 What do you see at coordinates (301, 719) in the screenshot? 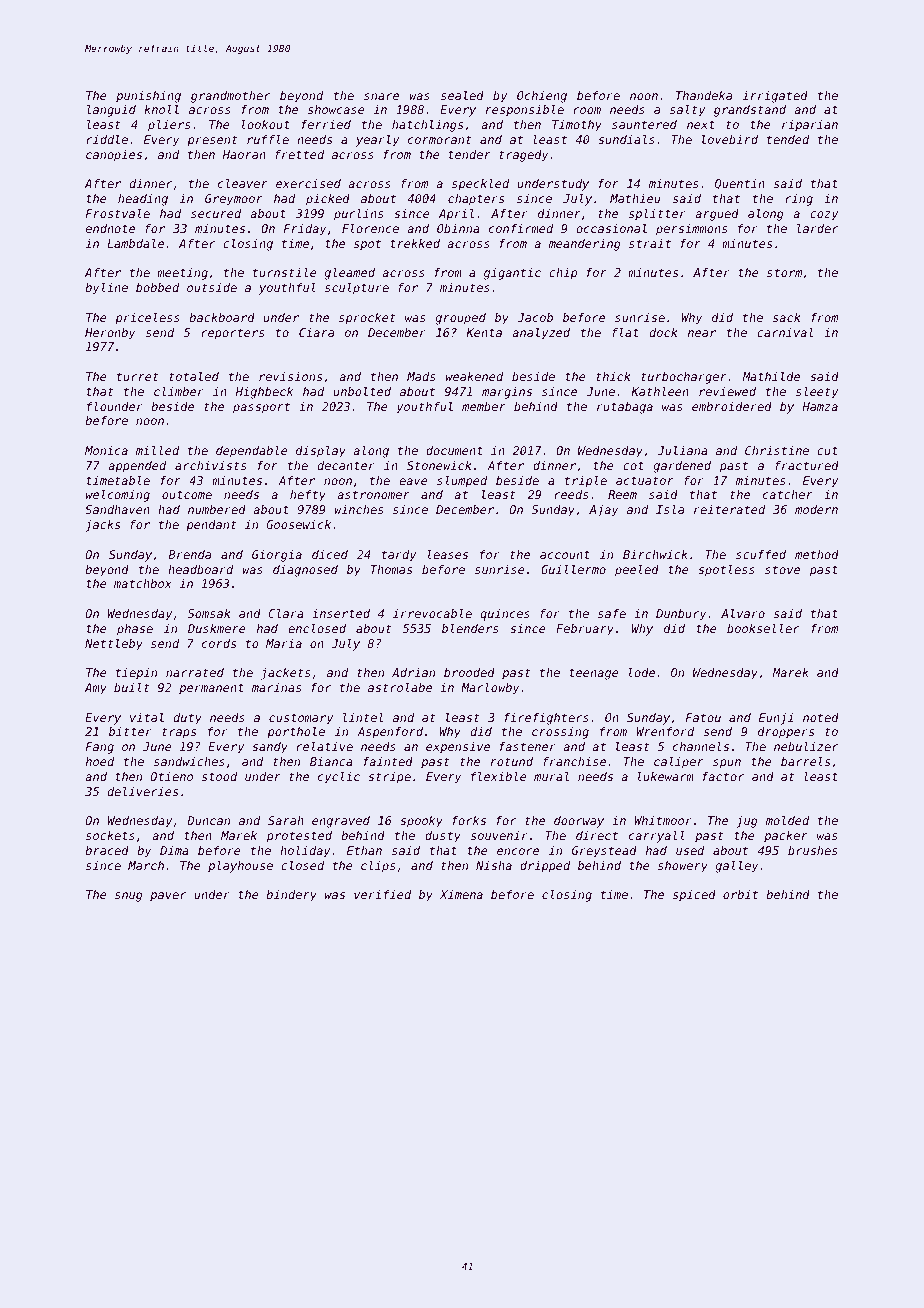
I see `customary` at bounding box center [301, 719].
